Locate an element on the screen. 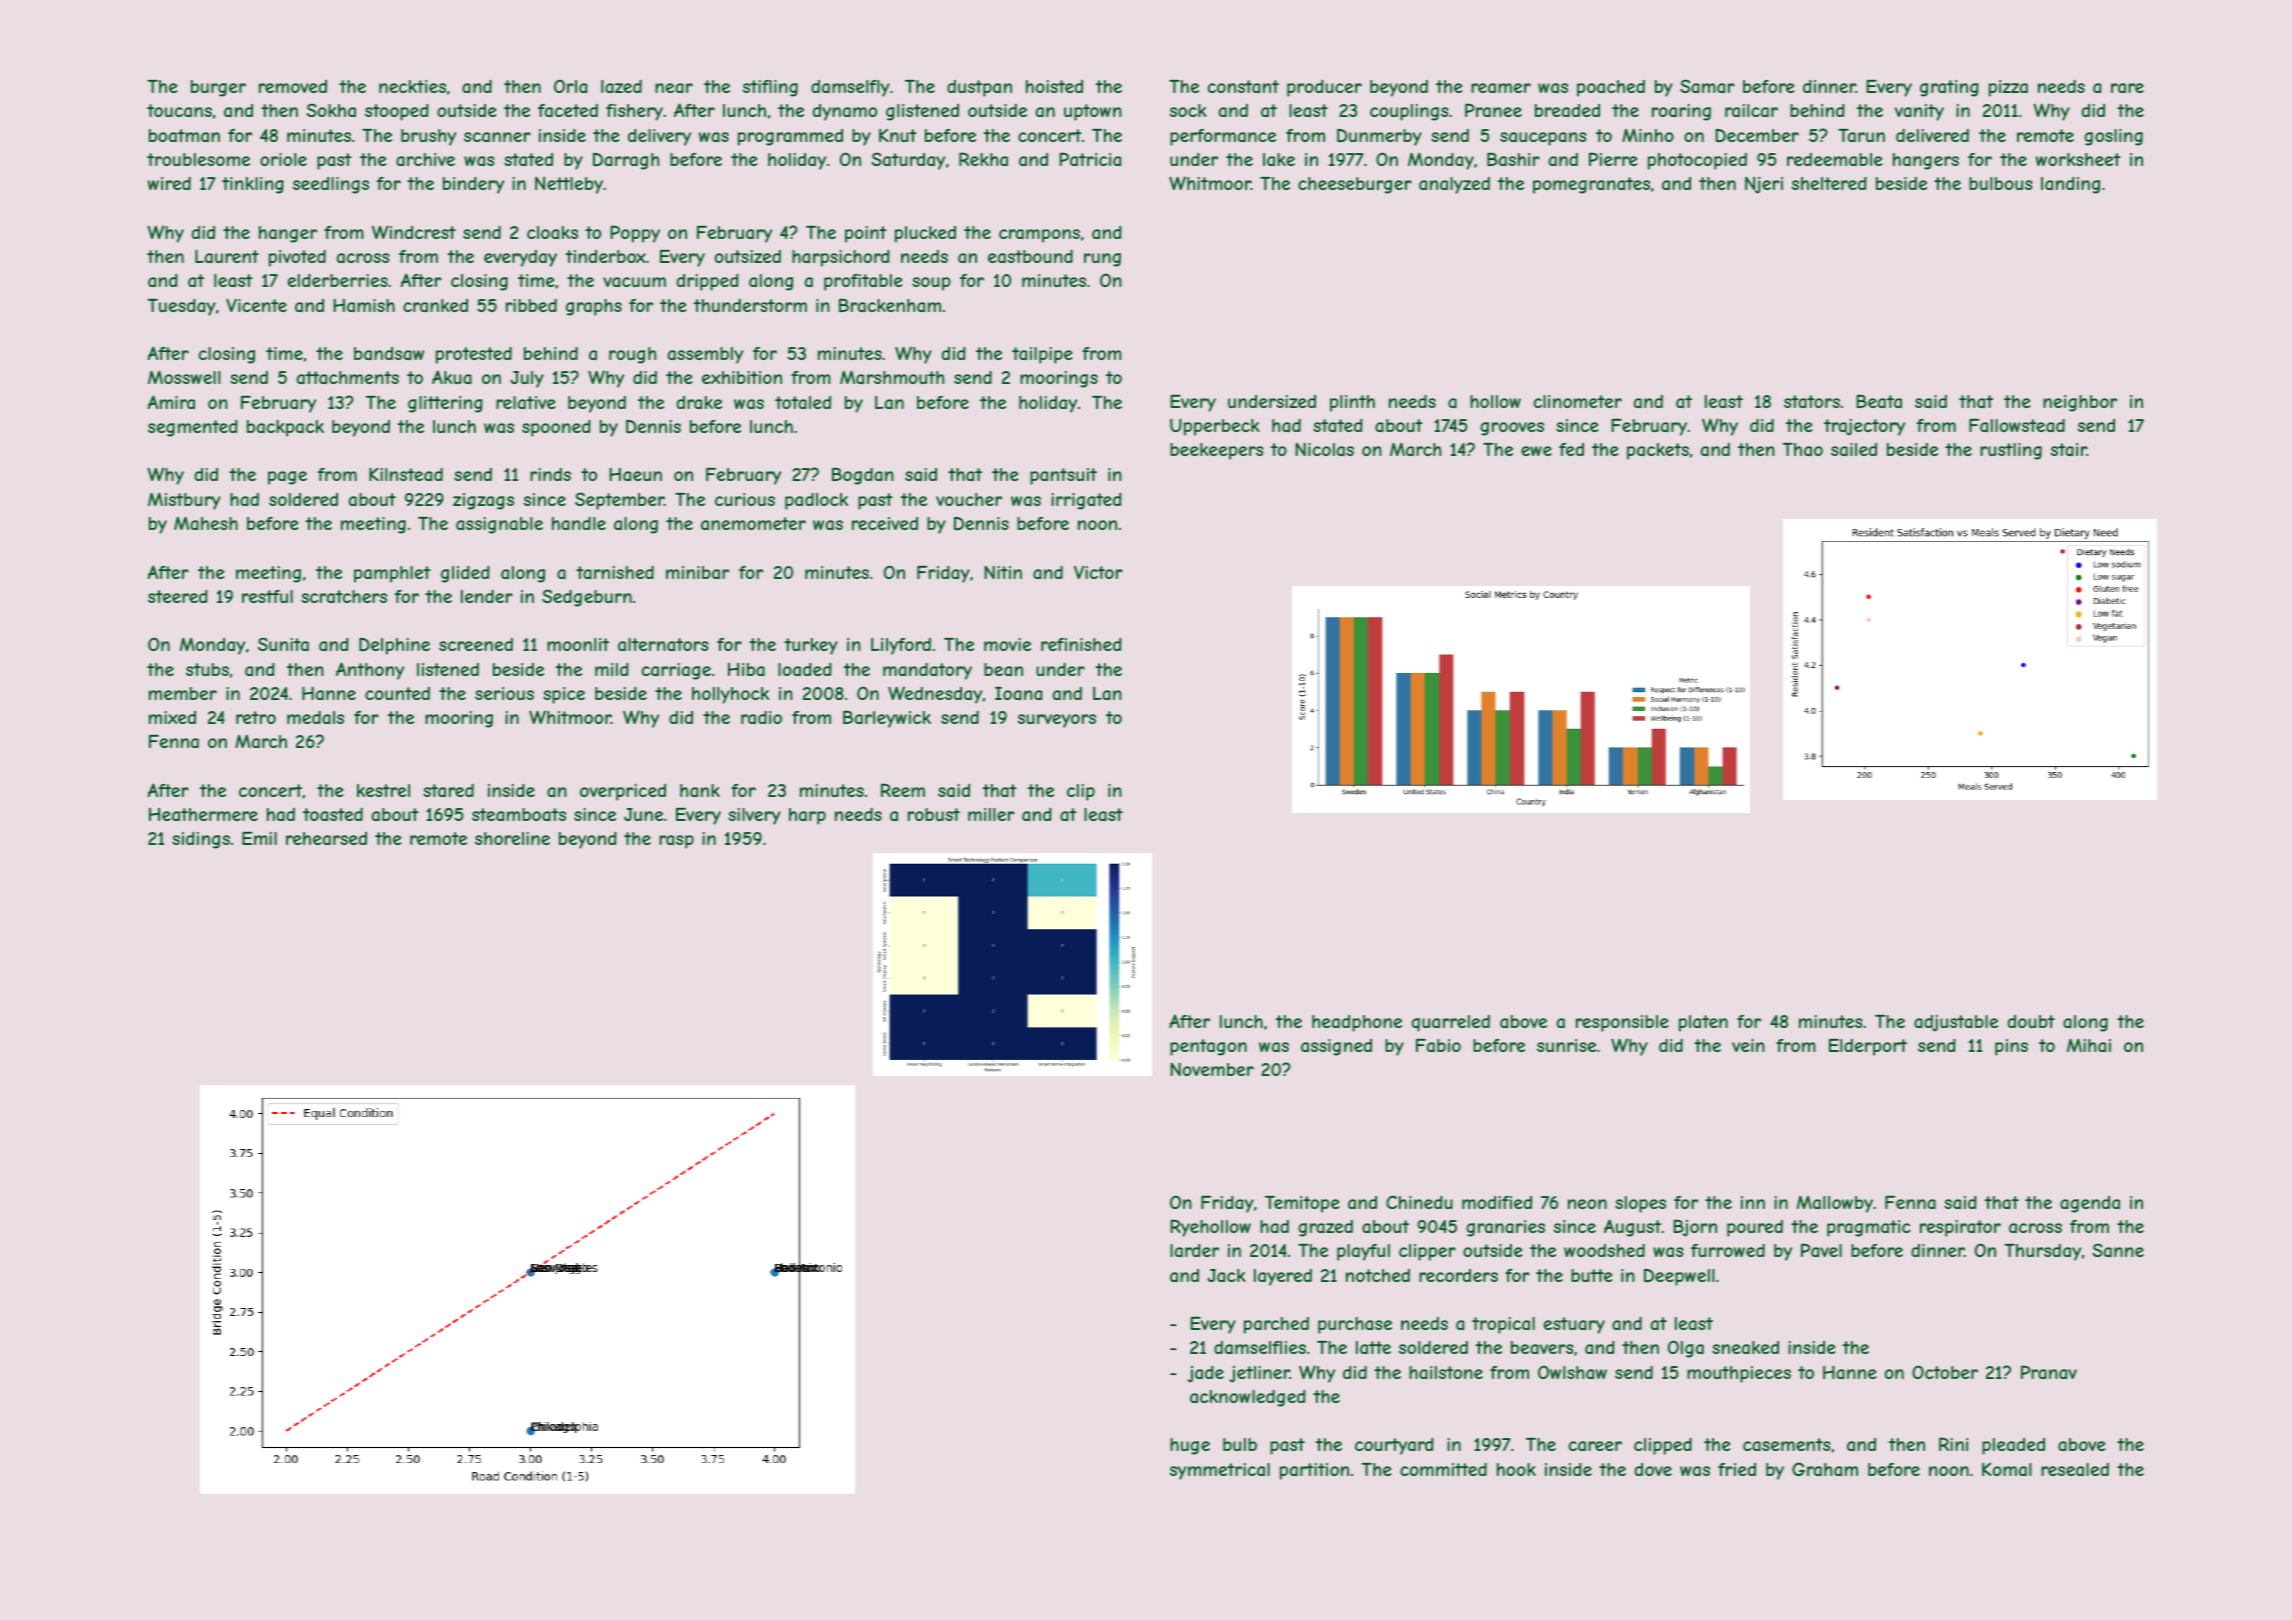 Image resolution: width=2292 pixels, height=1620 pixels. pentagon is located at coordinates (1208, 1047).
